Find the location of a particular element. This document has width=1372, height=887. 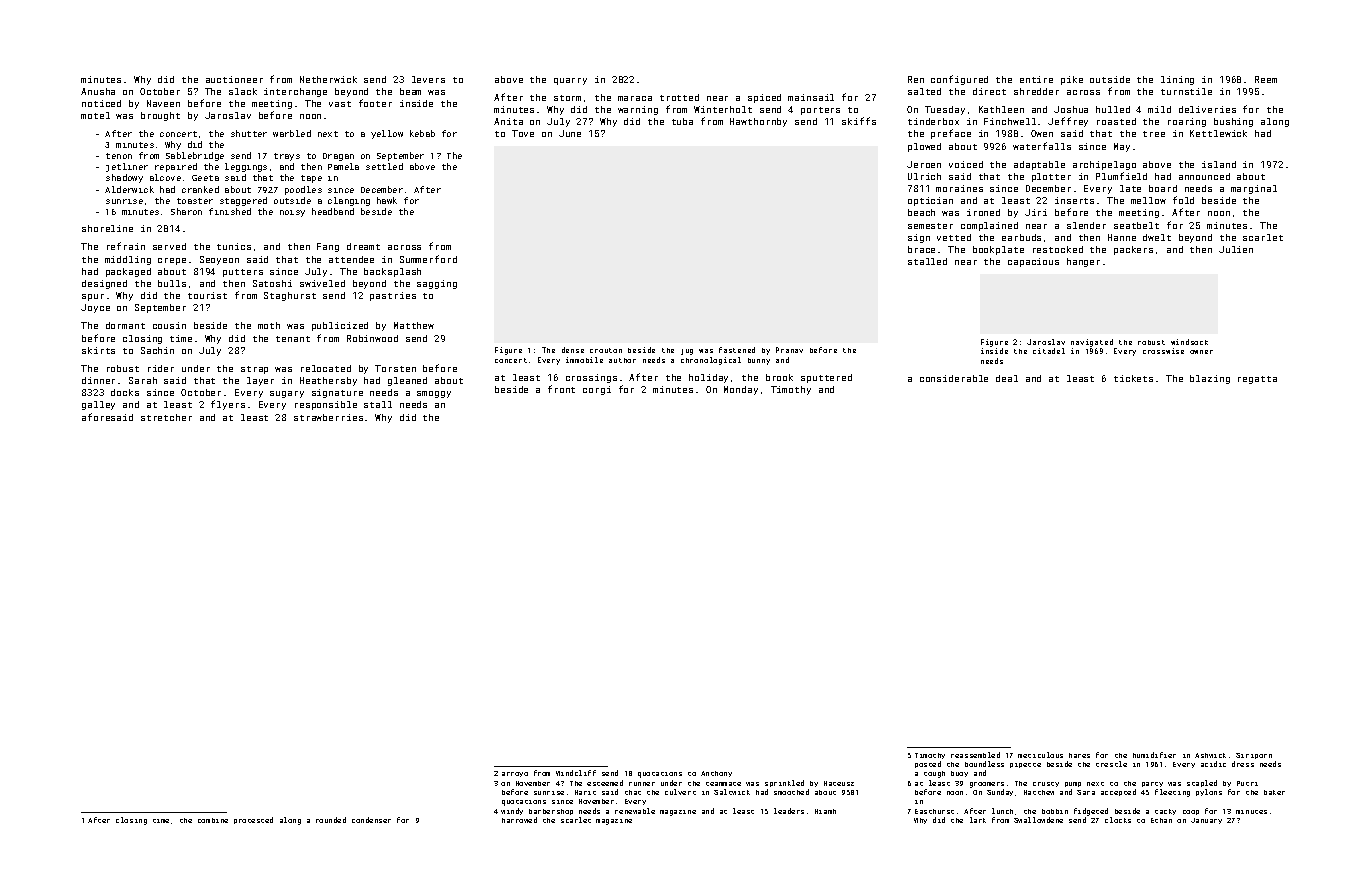

arroyo is located at coordinates (515, 774).
